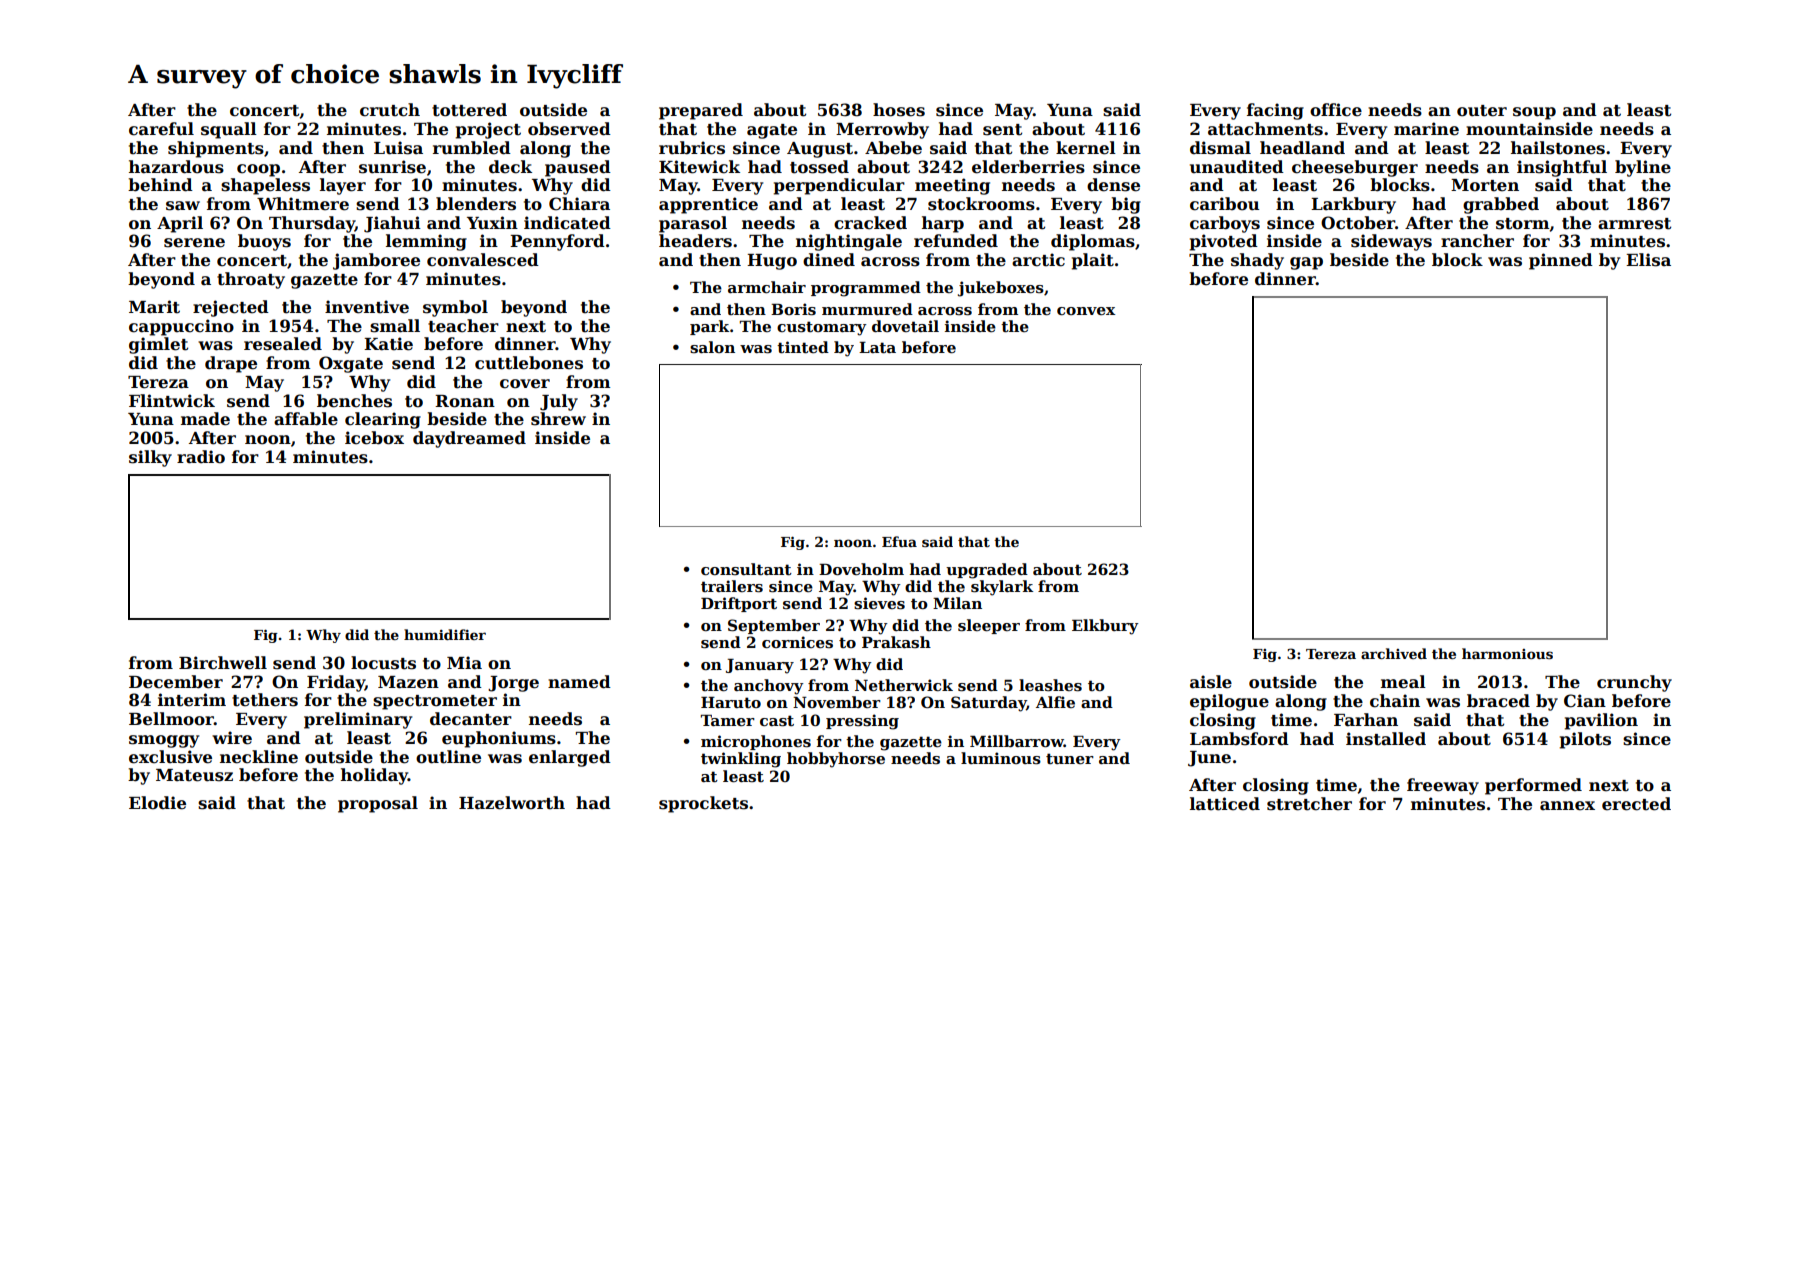  What do you see at coordinates (231, 364) in the screenshot?
I see `drape` at bounding box center [231, 364].
